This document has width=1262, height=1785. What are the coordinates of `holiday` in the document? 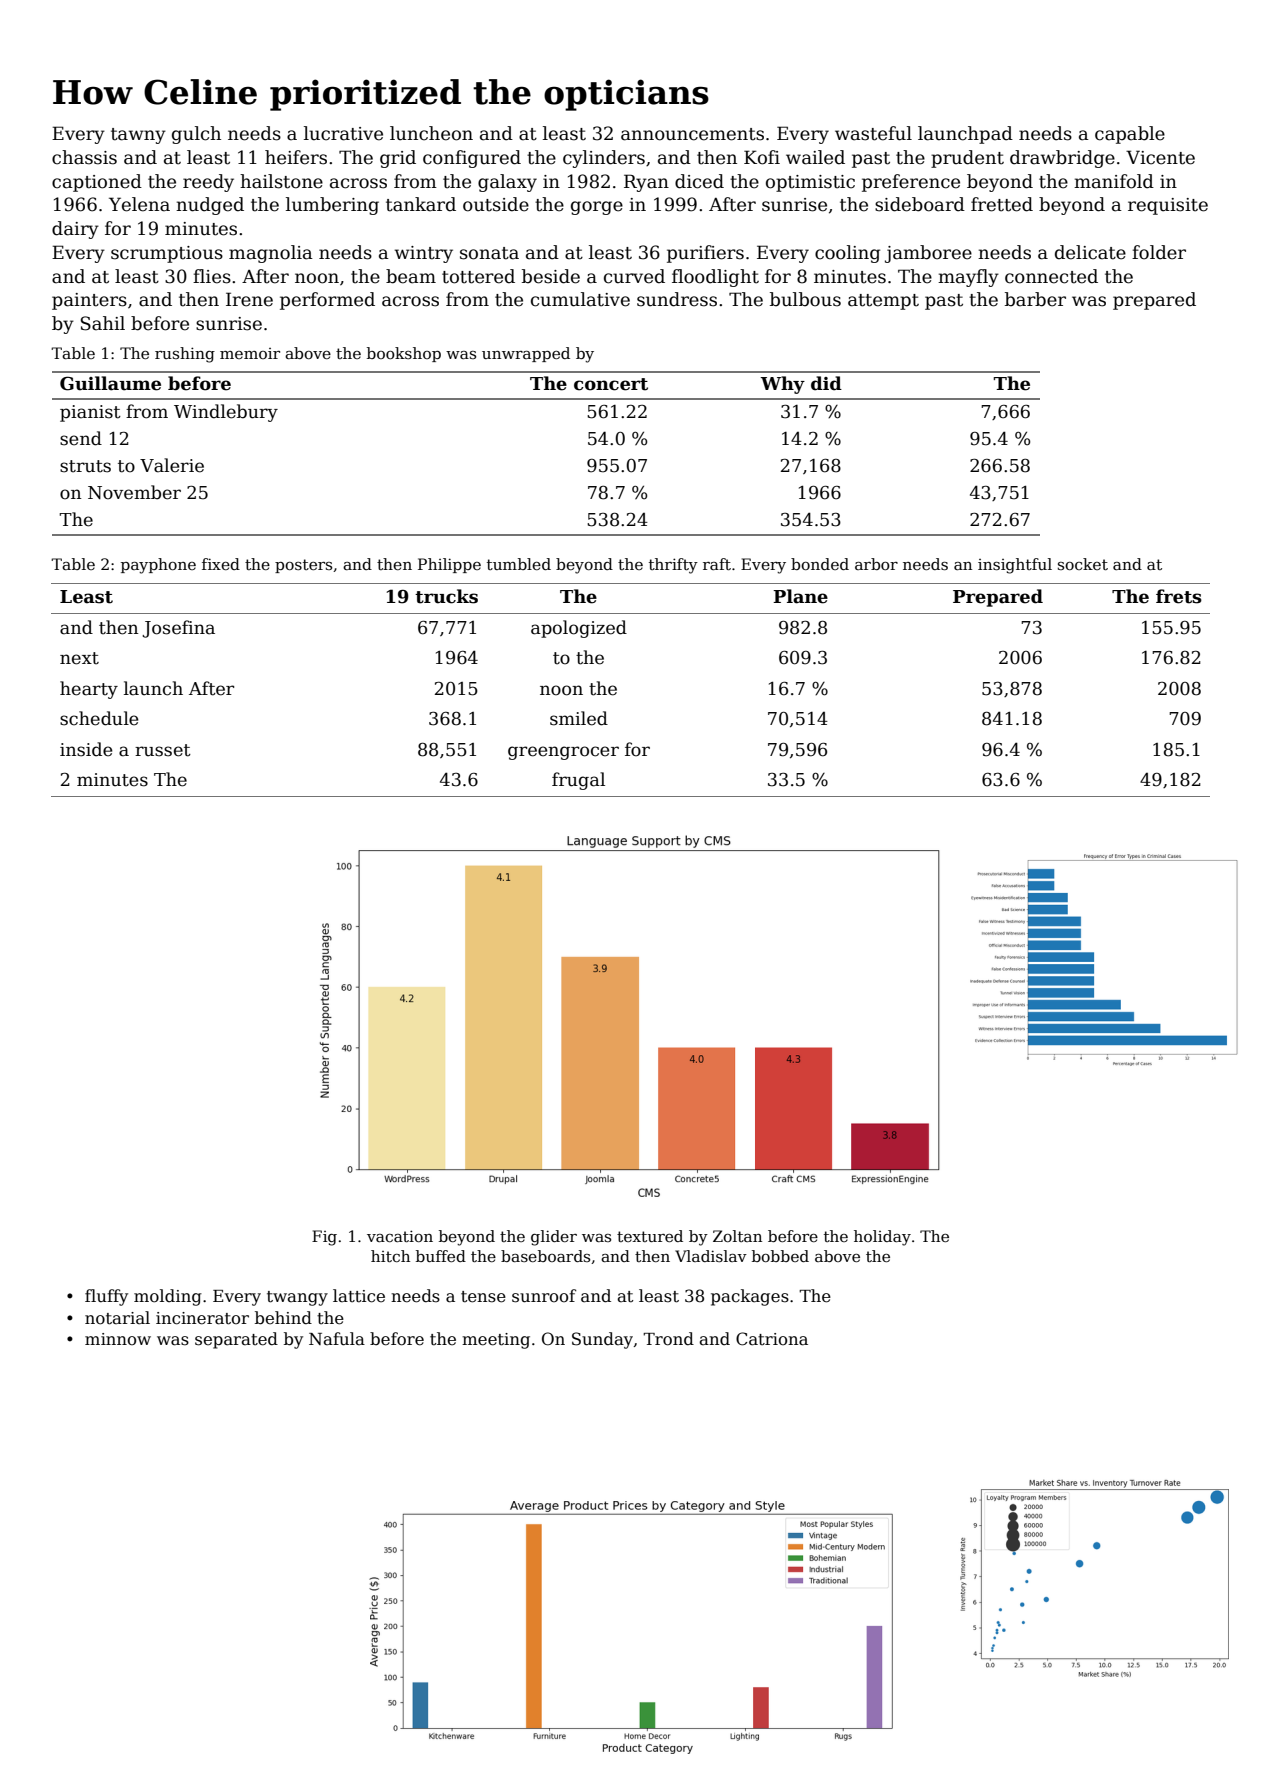 It's located at (882, 1238).
